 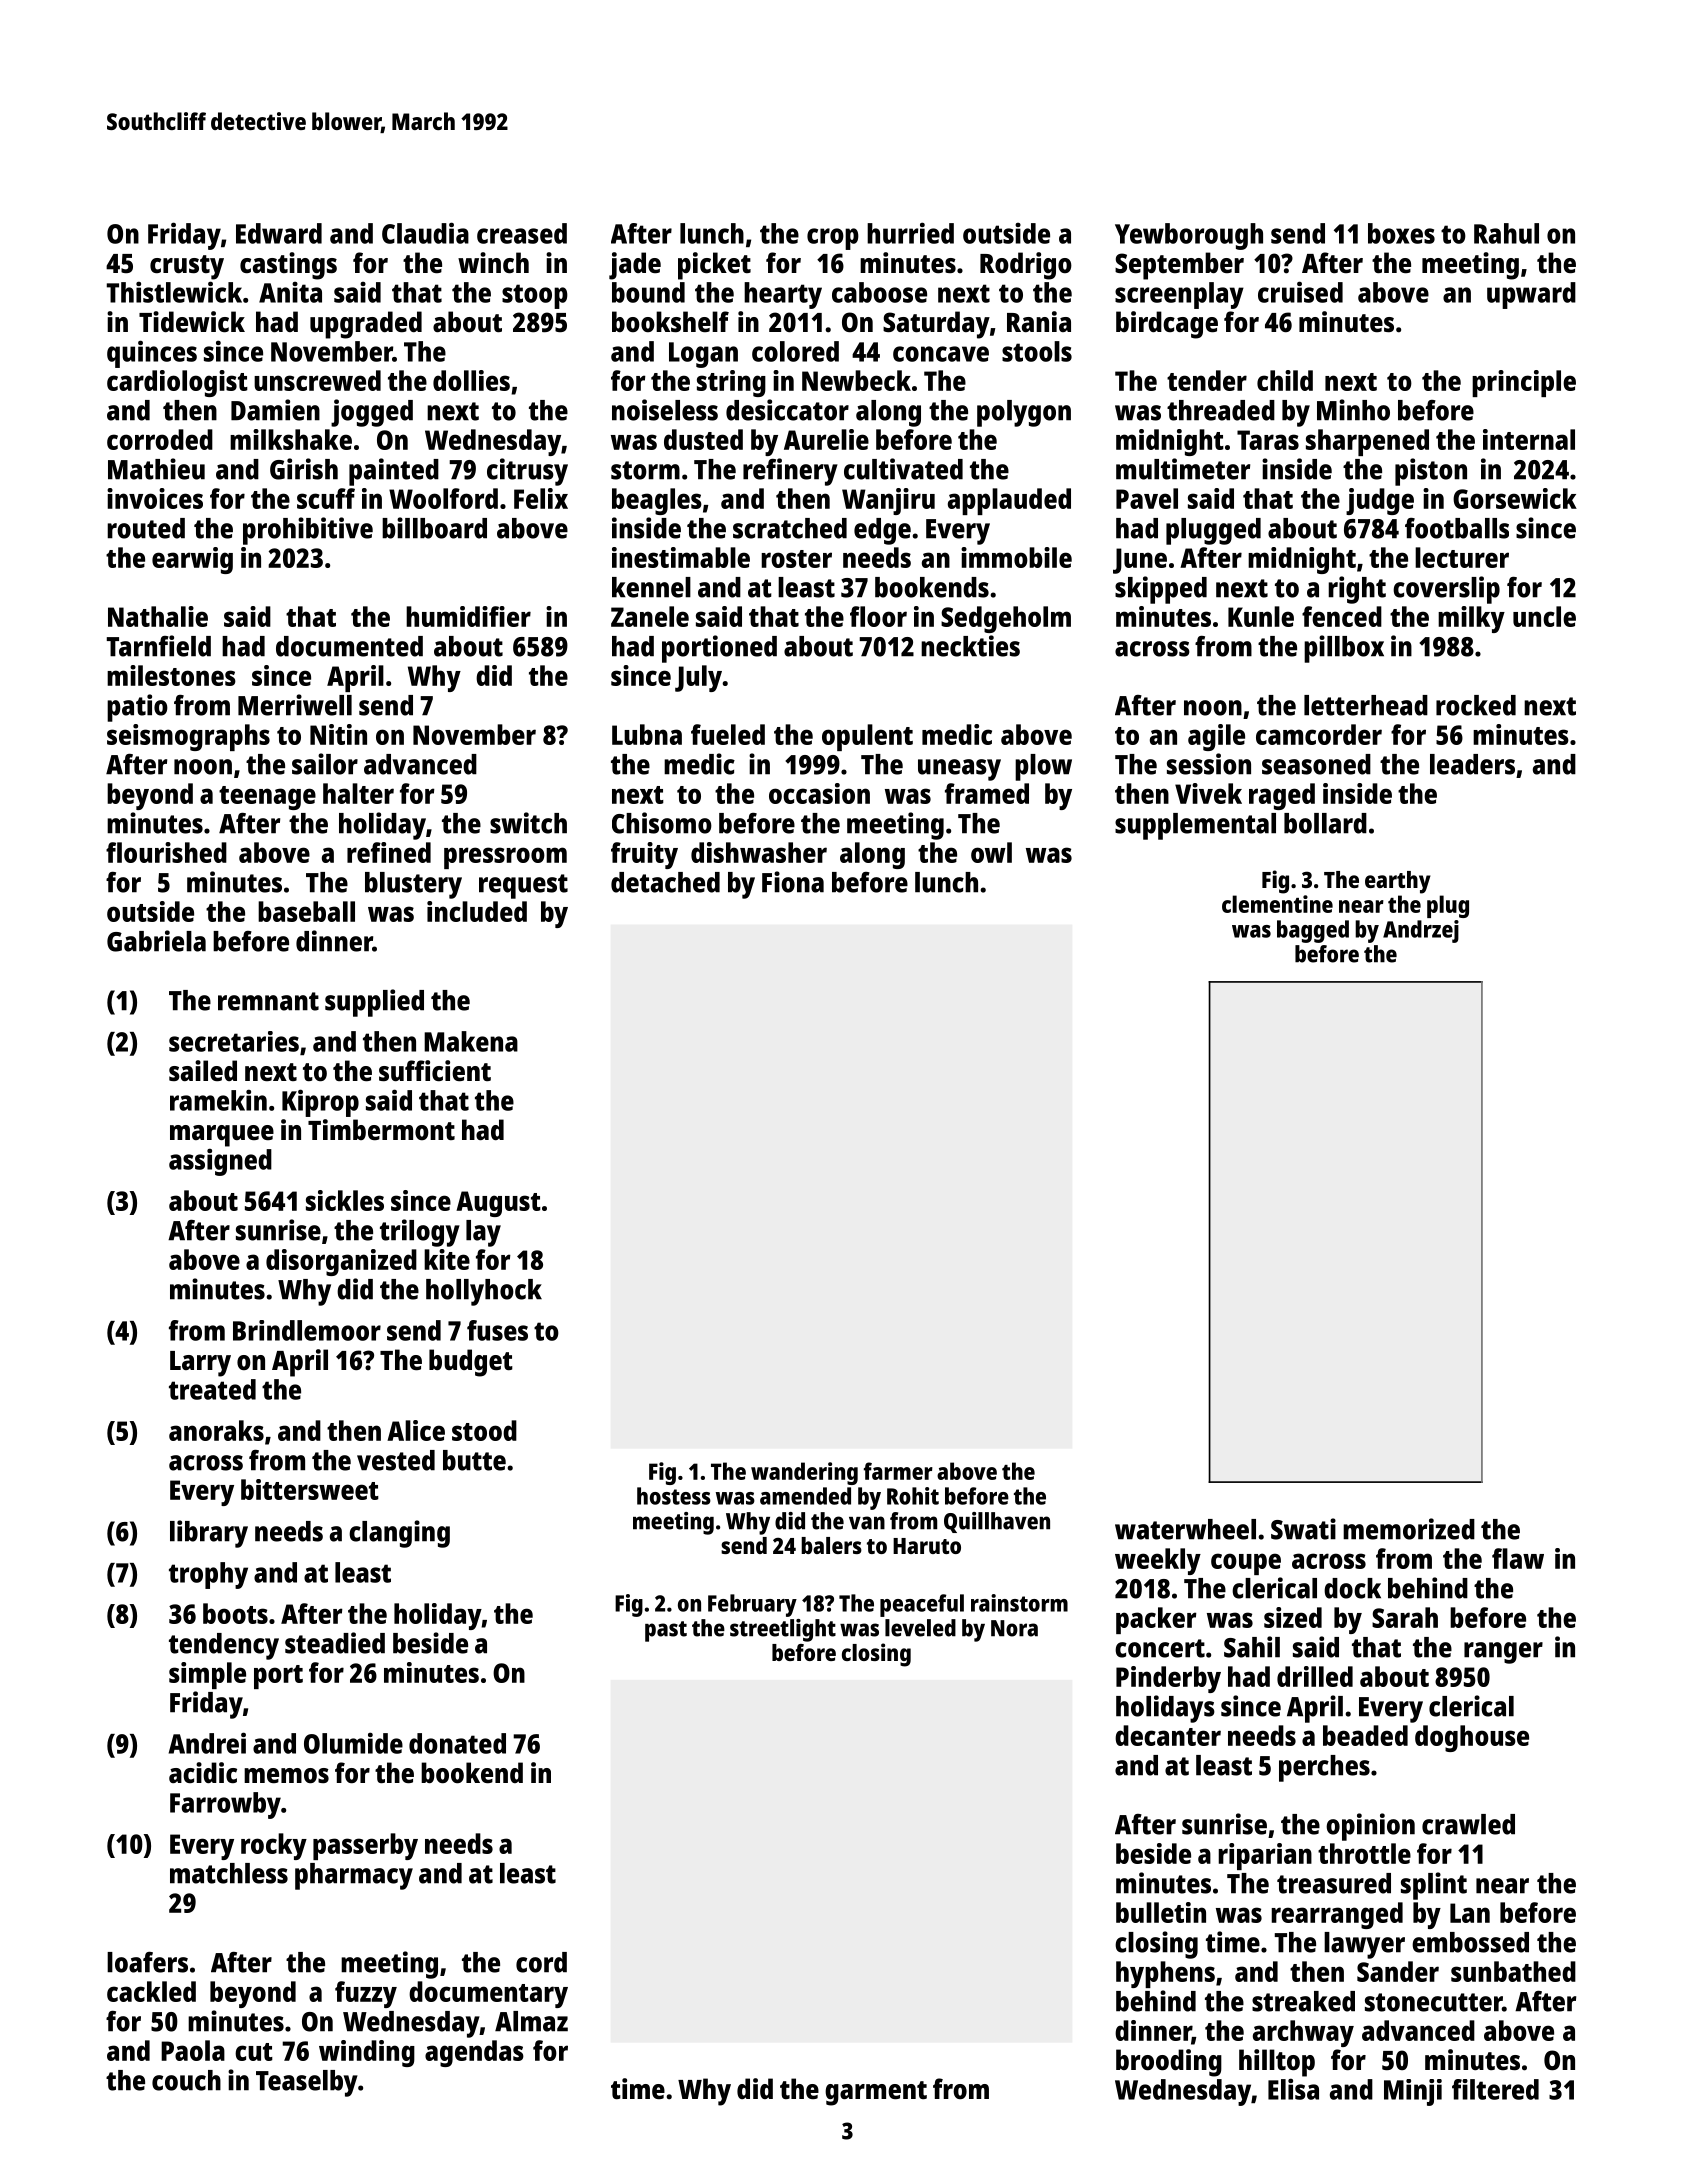 What do you see at coordinates (1531, 295) in the screenshot?
I see `upward` at bounding box center [1531, 295].
